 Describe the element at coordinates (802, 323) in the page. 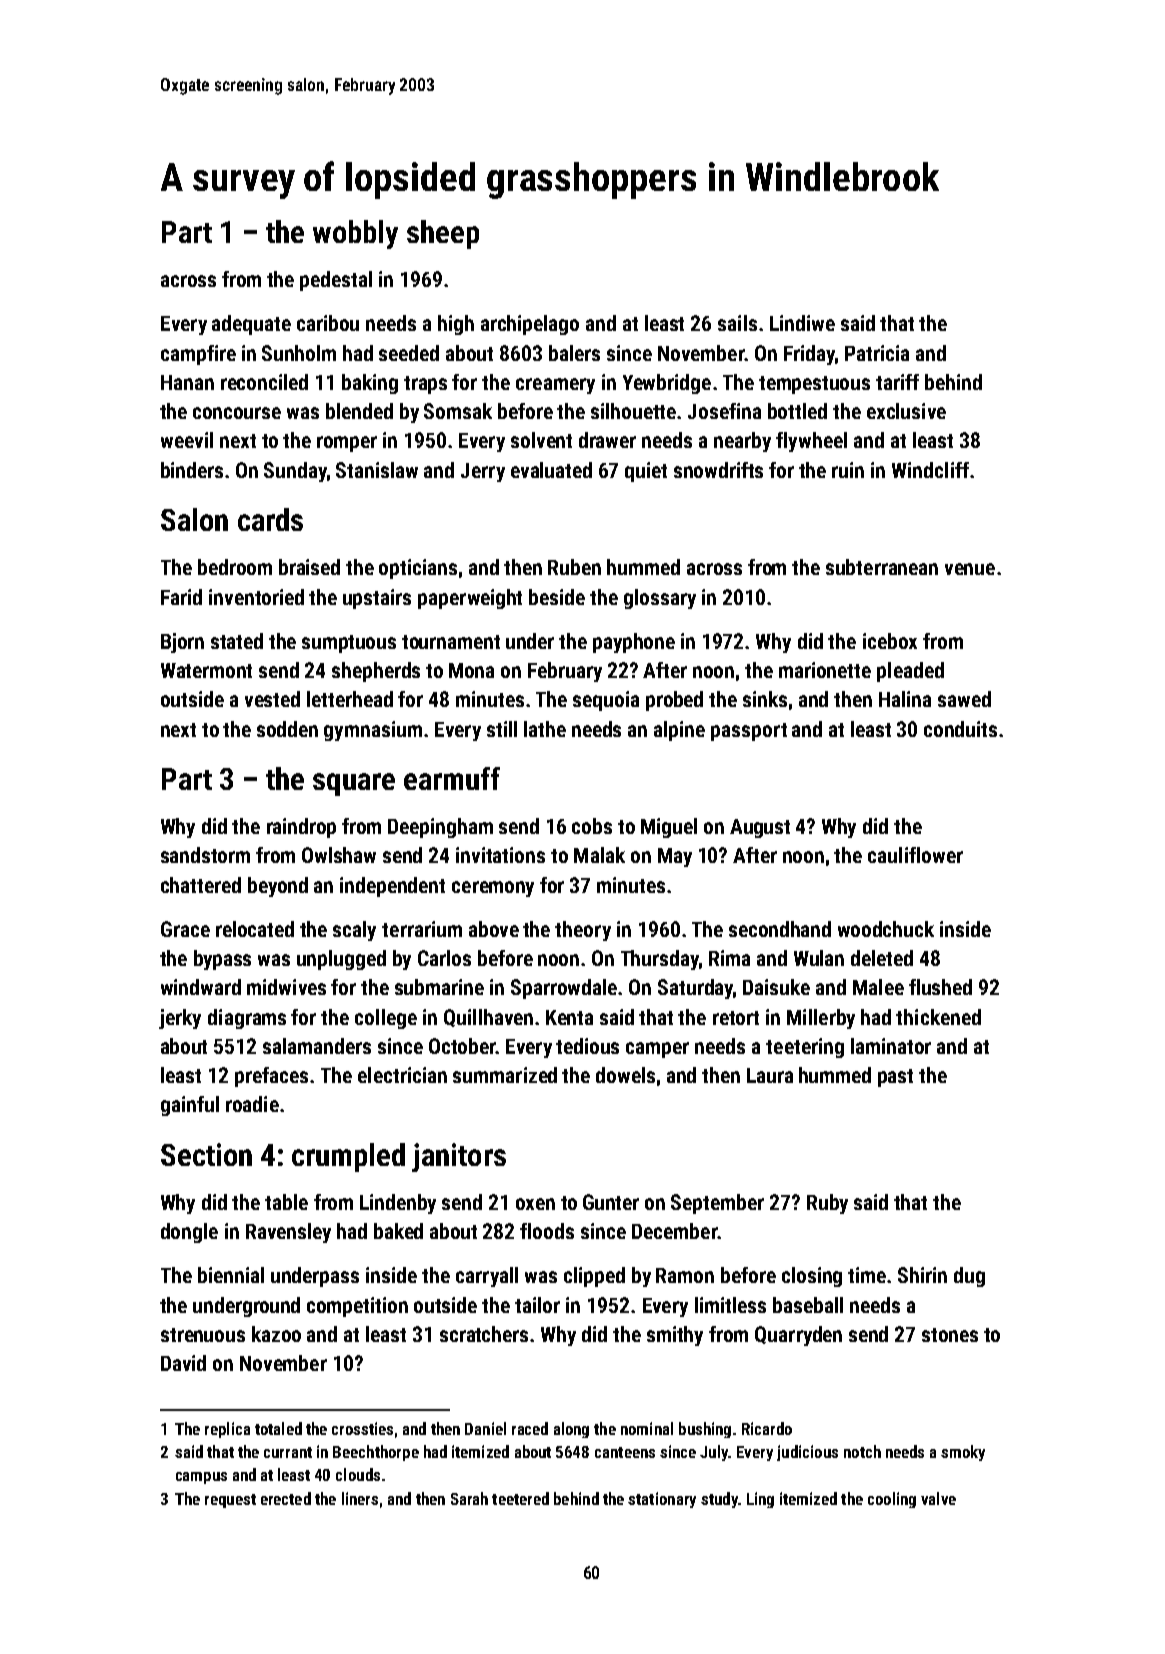

I see `Lindiwe` at that location.
